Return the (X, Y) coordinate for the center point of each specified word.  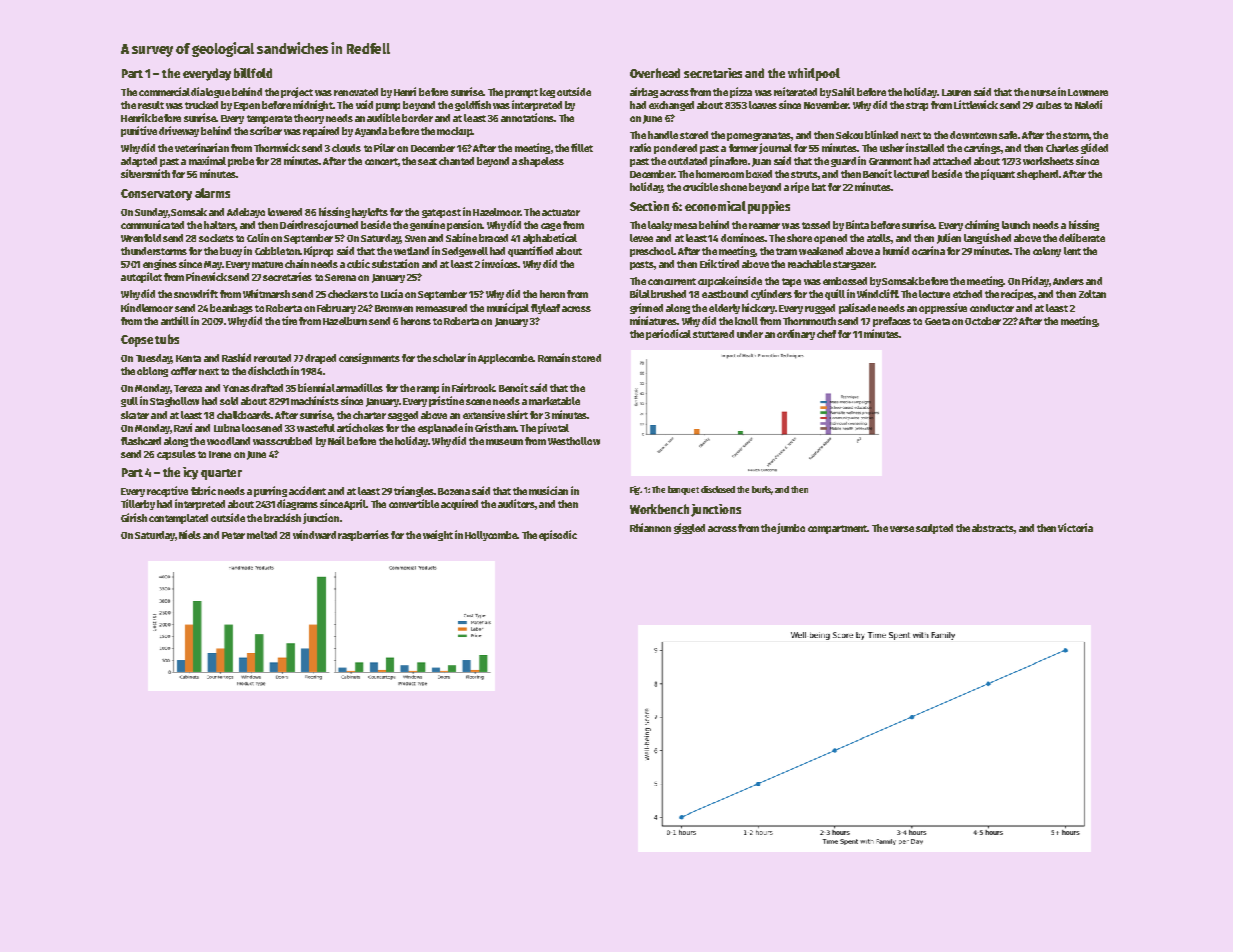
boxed (759, 174)
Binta (857, 224)
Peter (233, 535)
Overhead (655, 73)
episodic (558, 535)
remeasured (441, 308)
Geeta (937, 321)
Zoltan (1092, 294)
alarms (212, 193)
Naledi (1088, 104)
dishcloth (268, 370)
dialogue (210, 92)
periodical (668, 334)
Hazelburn (345, 321)
